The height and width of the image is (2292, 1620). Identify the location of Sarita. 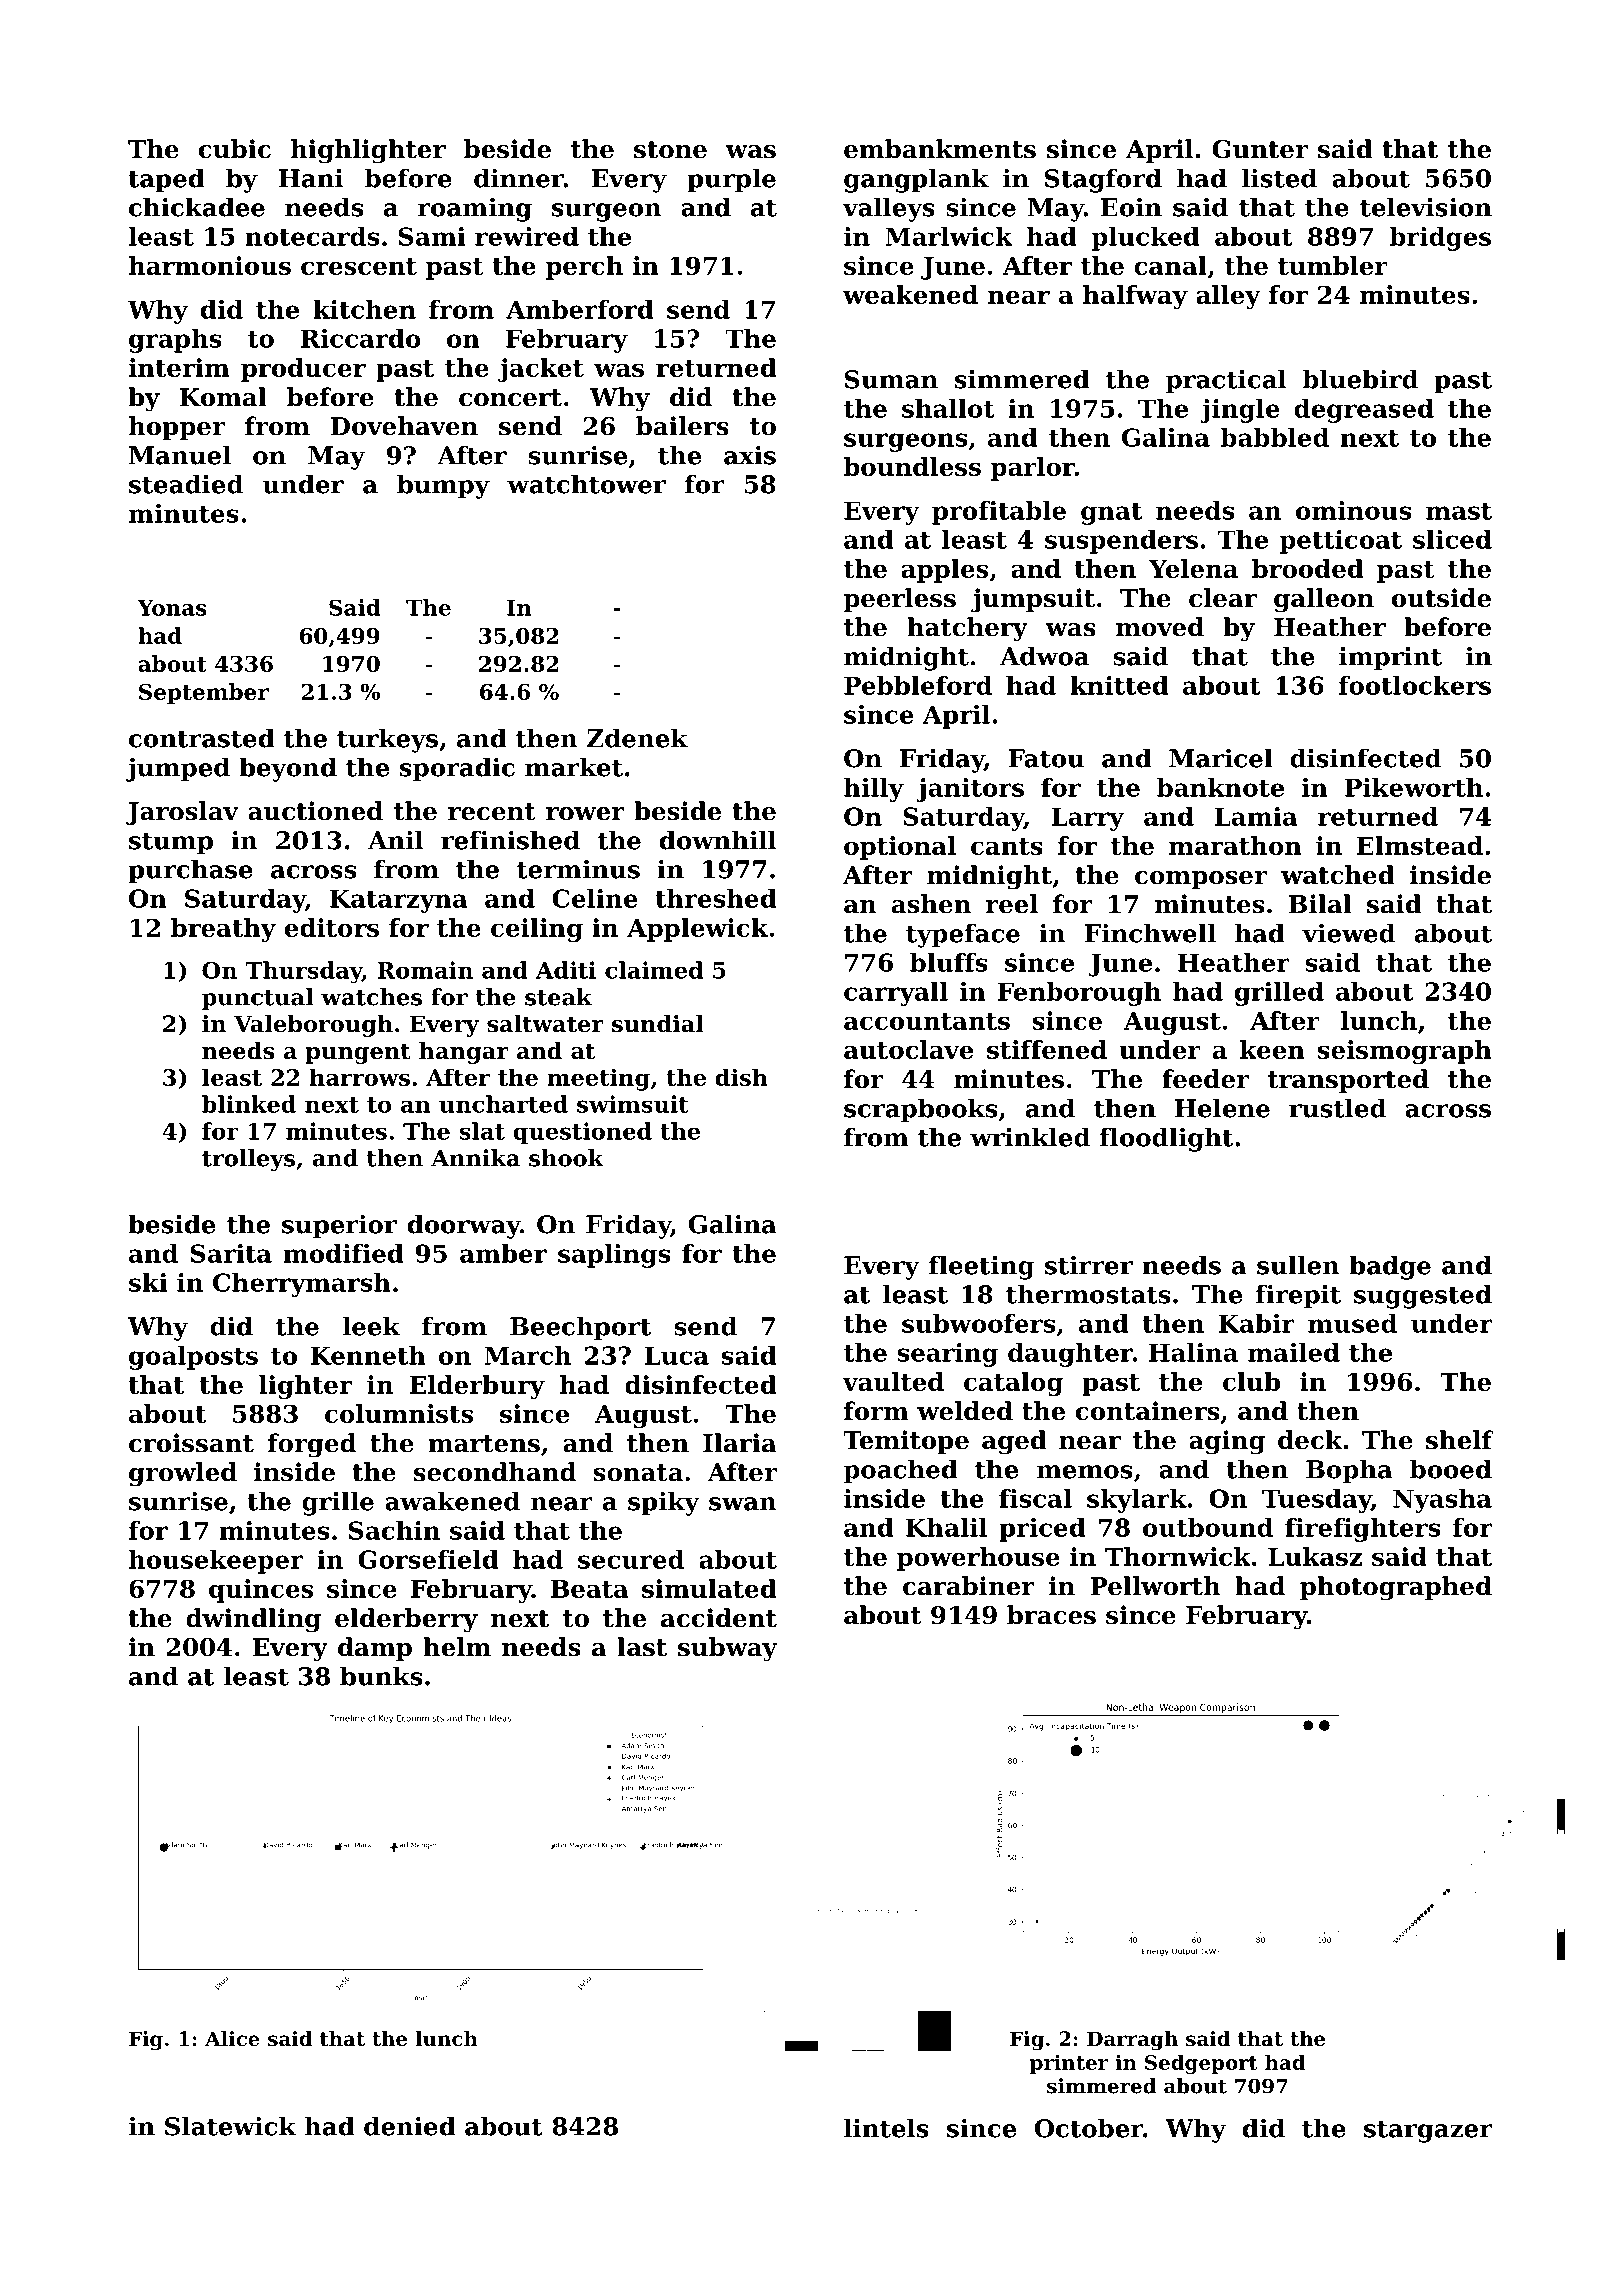
(231, 1253).
